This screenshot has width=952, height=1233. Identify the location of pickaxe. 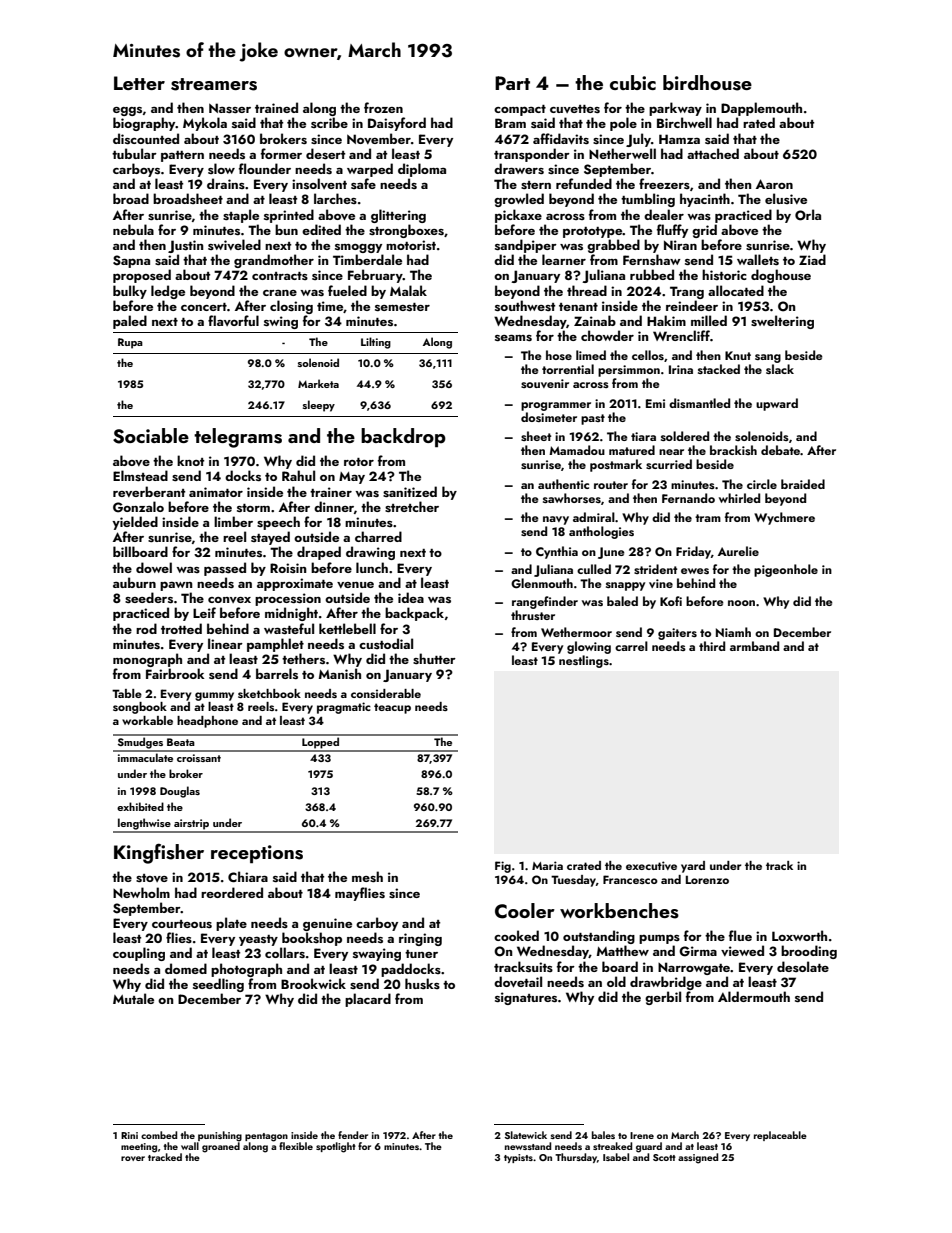
(518, 216).
